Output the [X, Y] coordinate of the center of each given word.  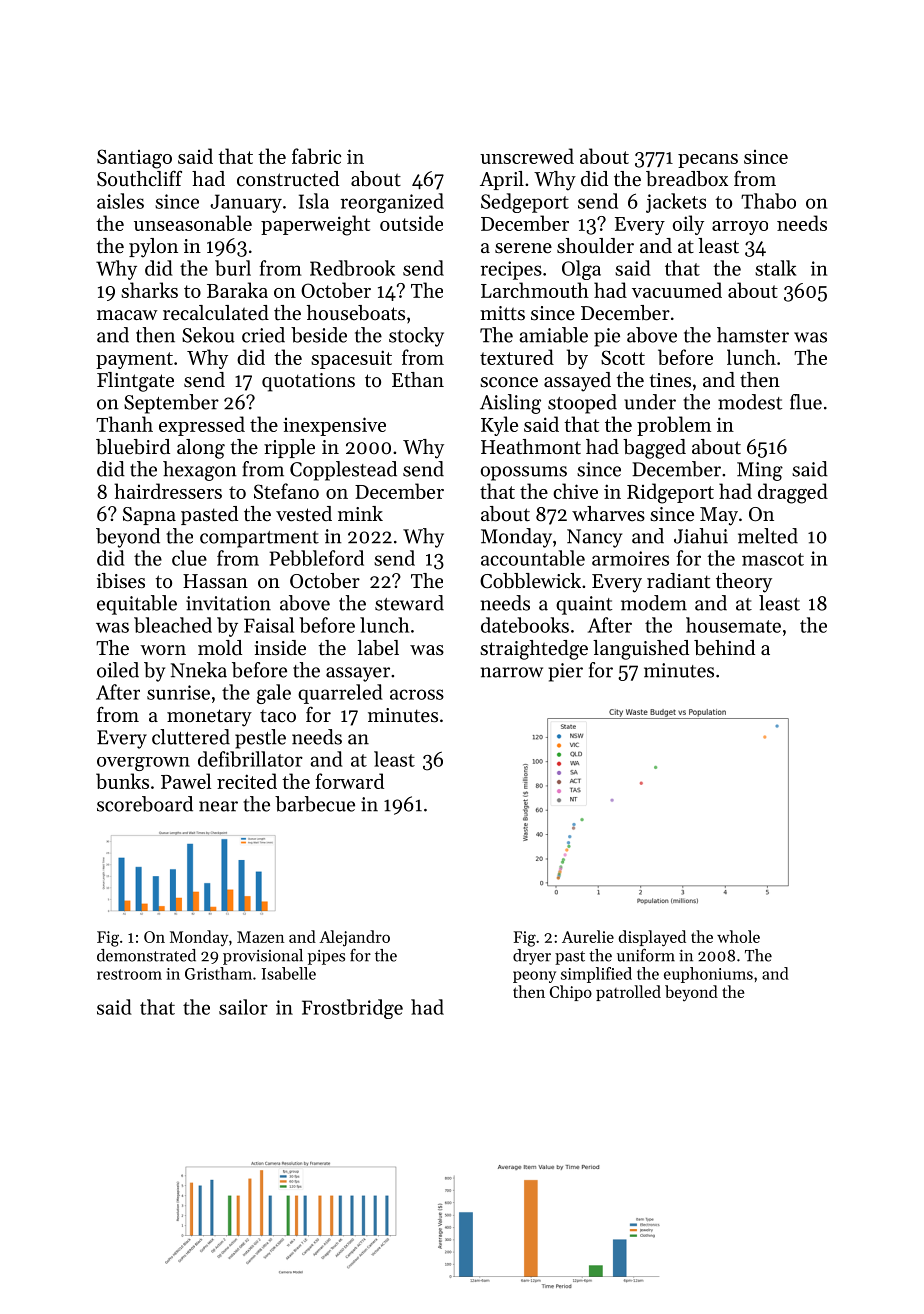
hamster [753, 335]
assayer [358, 674]
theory [744, 583]
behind [724, 648]
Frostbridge [352, 1009]
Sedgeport [525, 203]
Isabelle [289, 973]
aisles [120, 201]
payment [134, 360]
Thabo [768, 201]
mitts [502, 313]
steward [409, 603]
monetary [209, 718]
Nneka [199, 670]
